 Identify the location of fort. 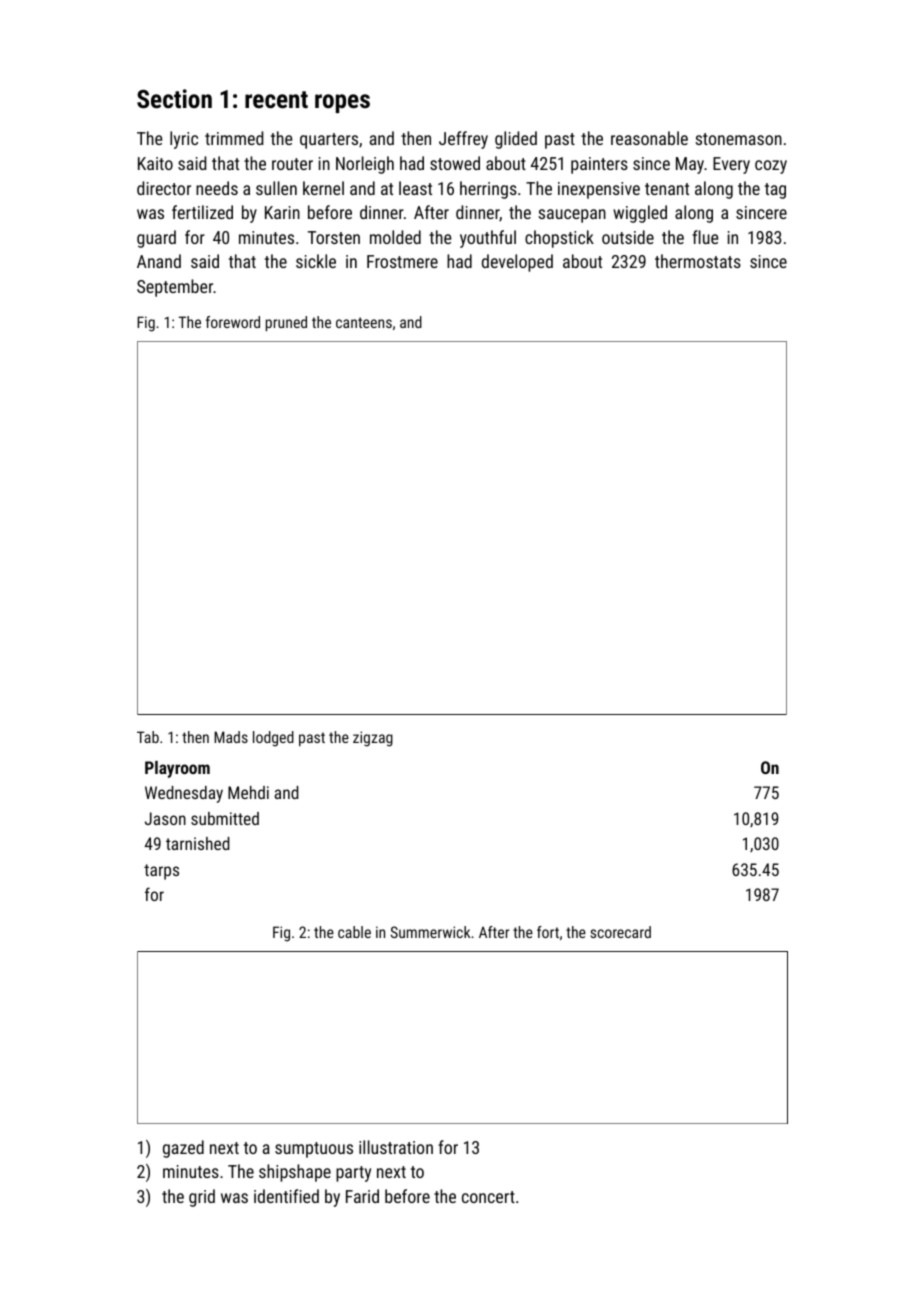
(548, 932).
